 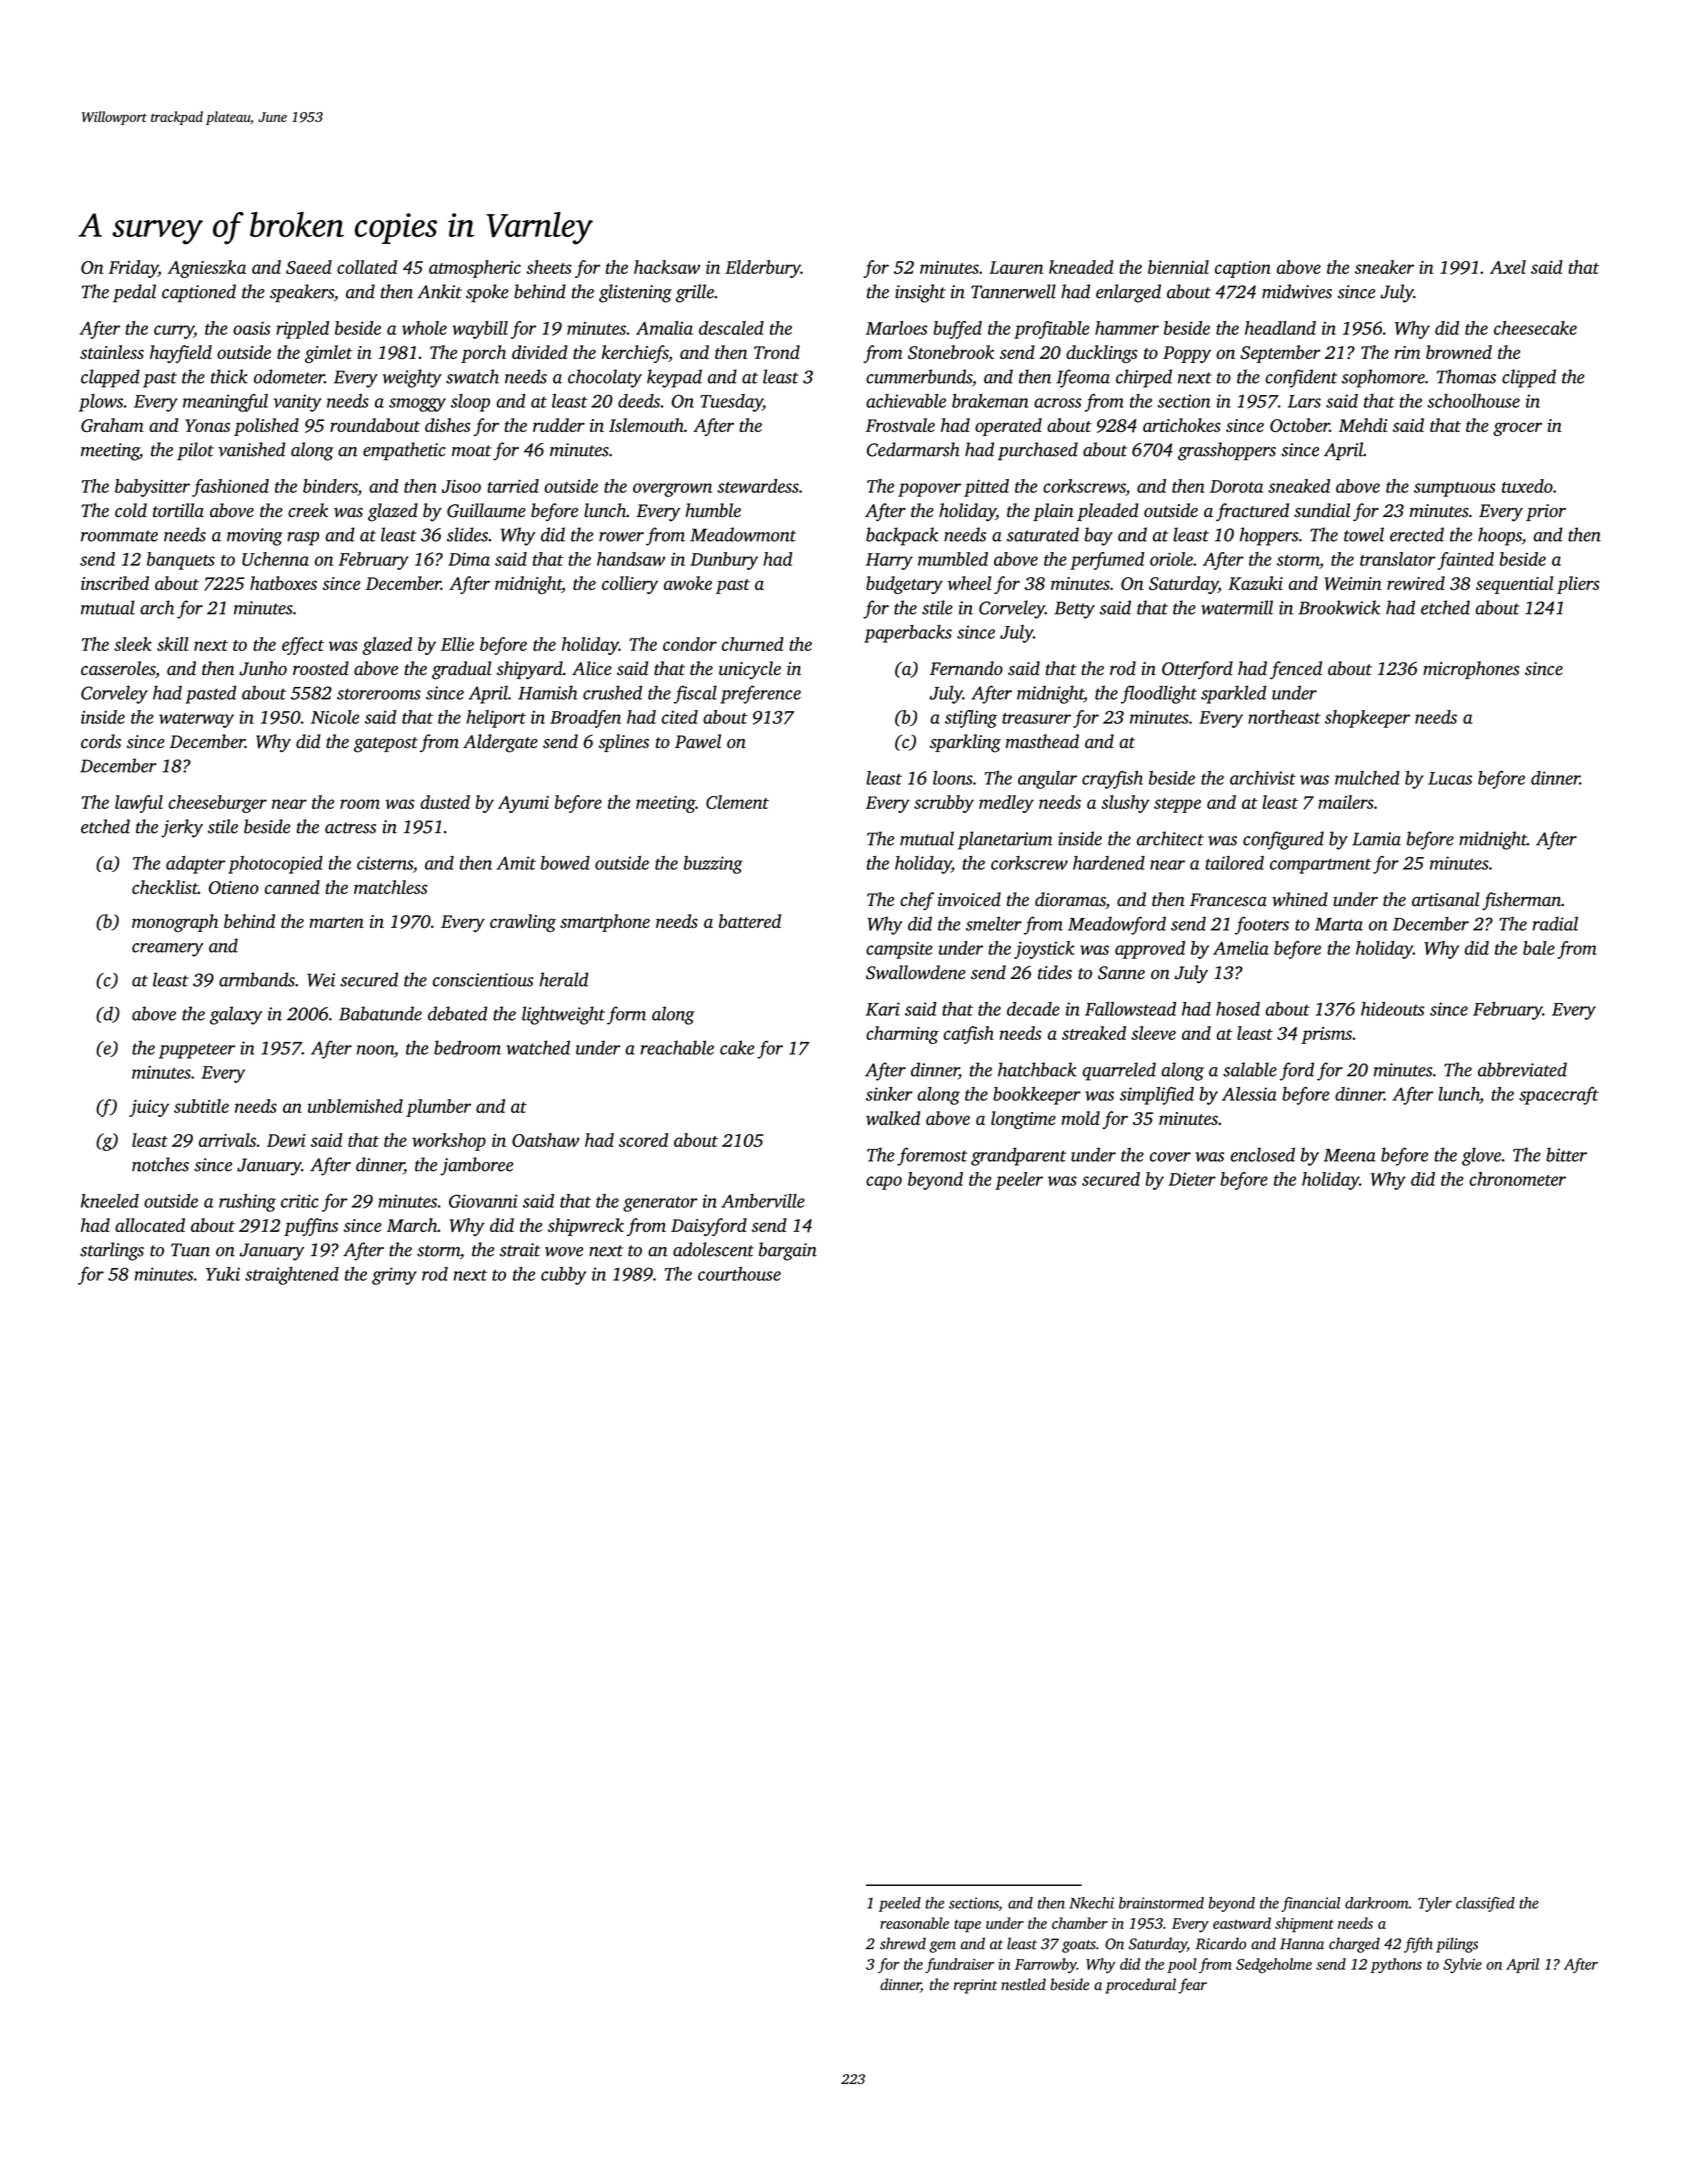 What do you see at coordinates (439, 291) in the screenshot?
I see `Ankit` at bounding box center [439, 291].
